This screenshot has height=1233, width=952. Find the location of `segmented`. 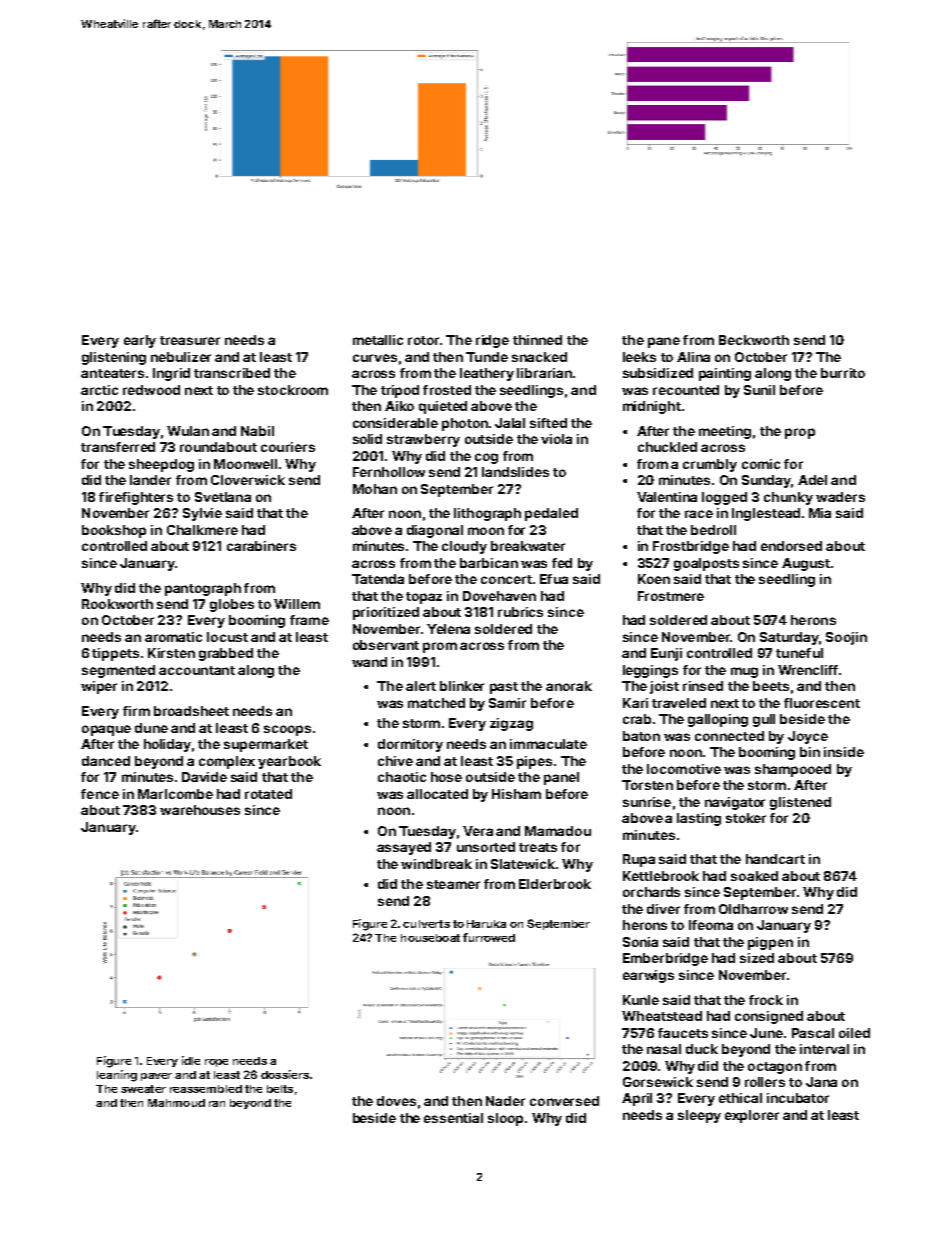

segmented is located at coordinates (118, 671).
